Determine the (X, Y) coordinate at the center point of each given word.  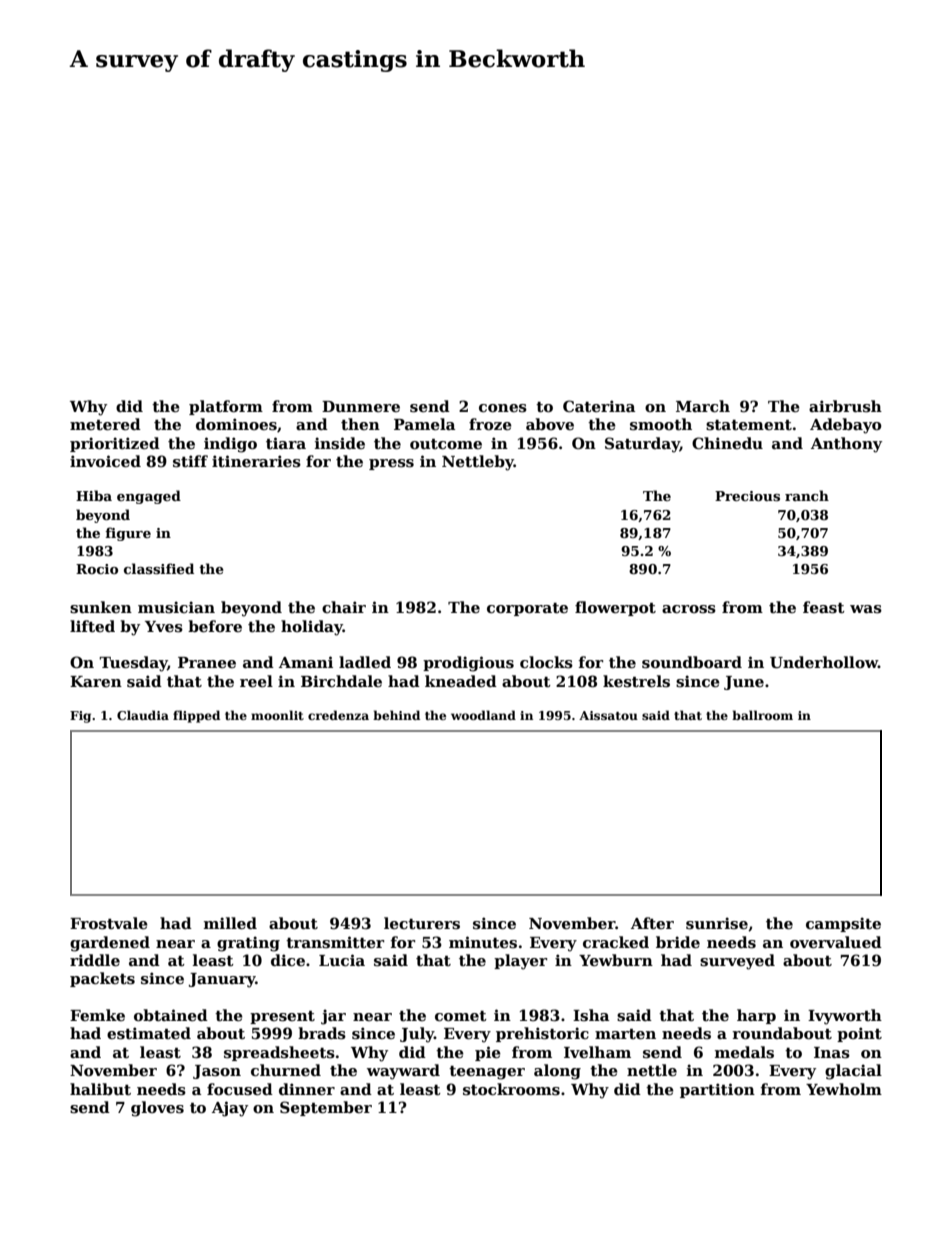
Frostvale (109, 923)
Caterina (599, 406)
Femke (97, 1015)
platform (226, 407)
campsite (843, 924)
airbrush (845, 406)
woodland (483, 715)
